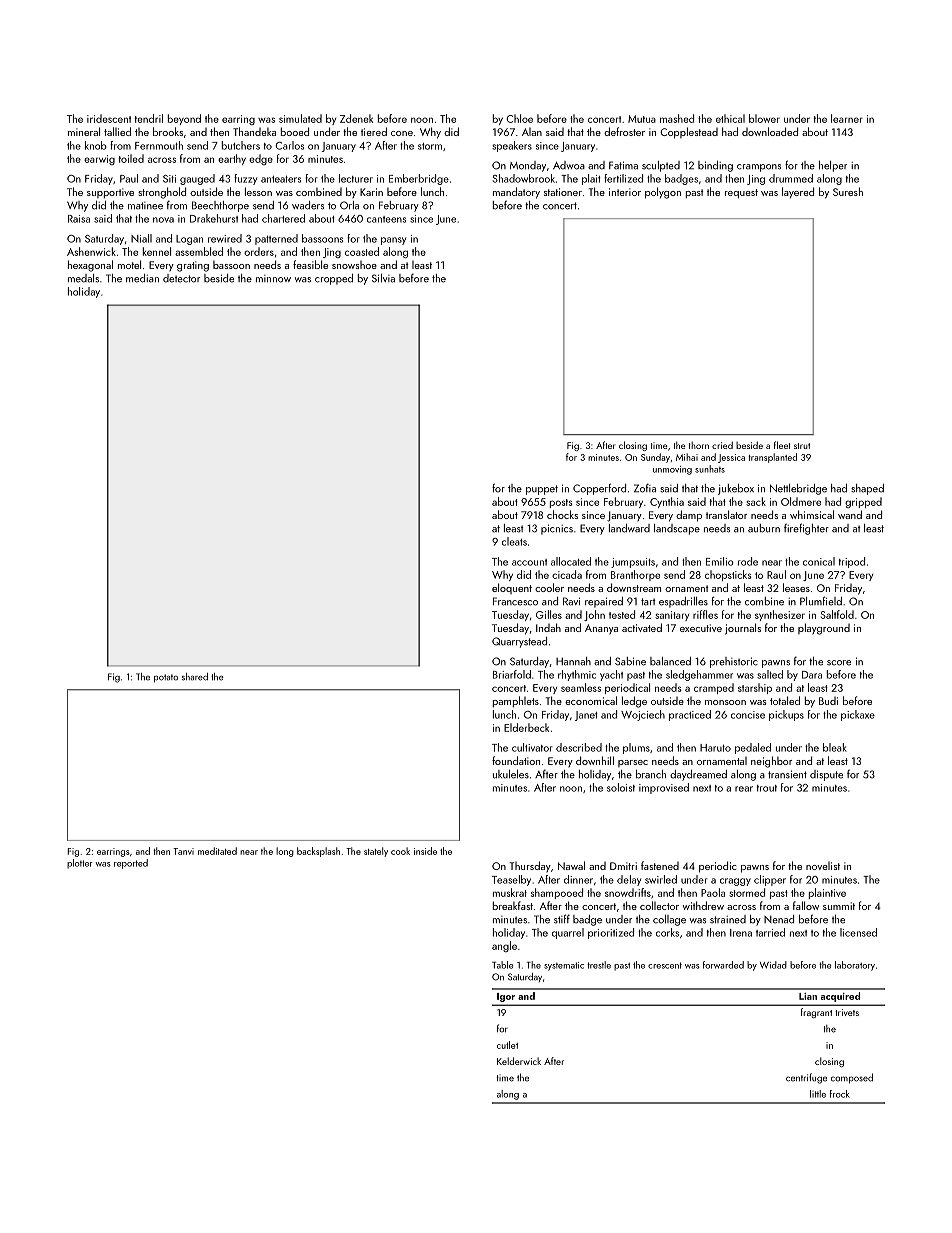 The image size is (952, 1233). I want to click on Suresh, so click(848, 191).
